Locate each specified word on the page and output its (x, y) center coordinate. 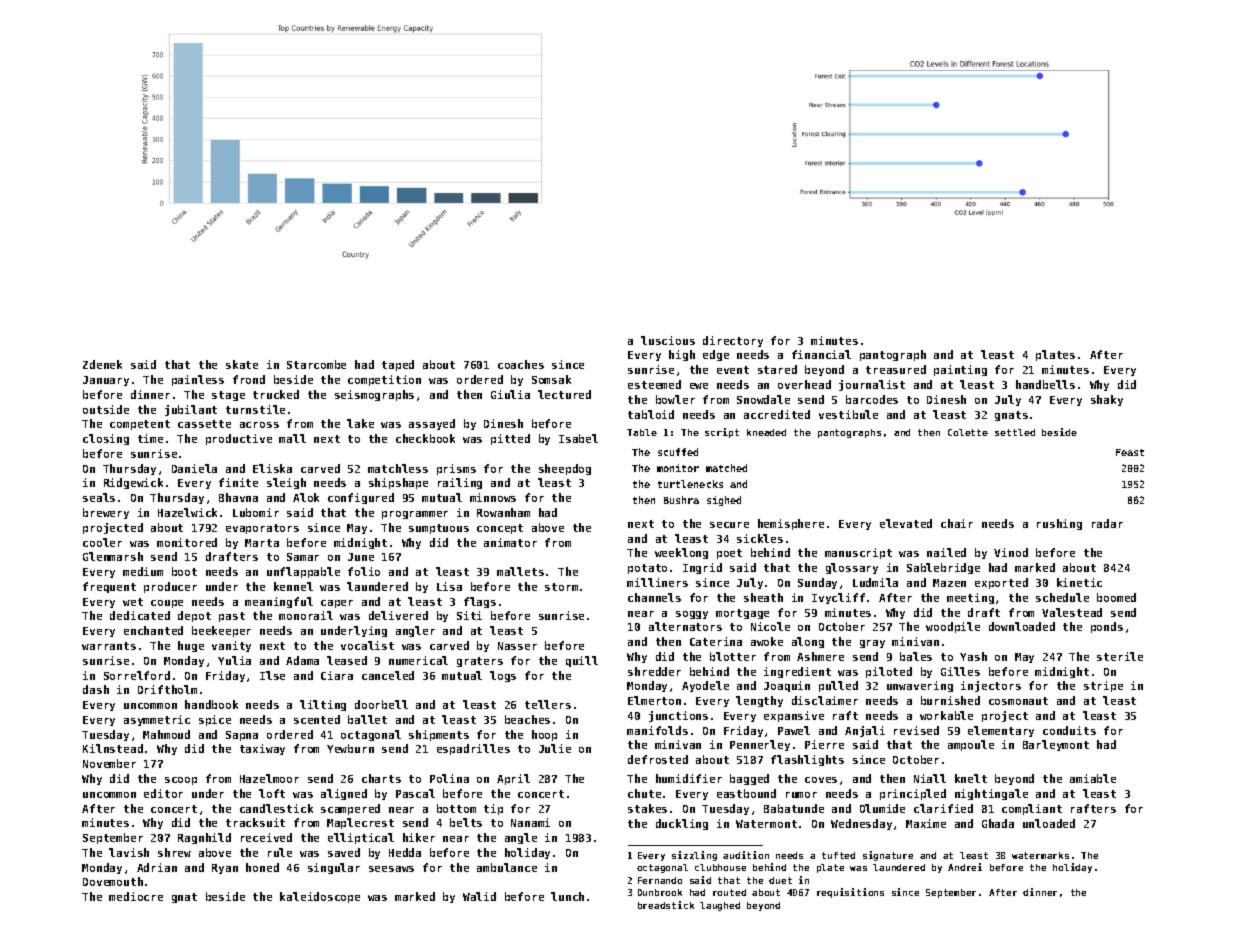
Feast (1130, 452)
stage (228, 396)
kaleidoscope (320, 897)
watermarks (1040, 855)
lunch (567, 896)
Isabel (578, 438)
